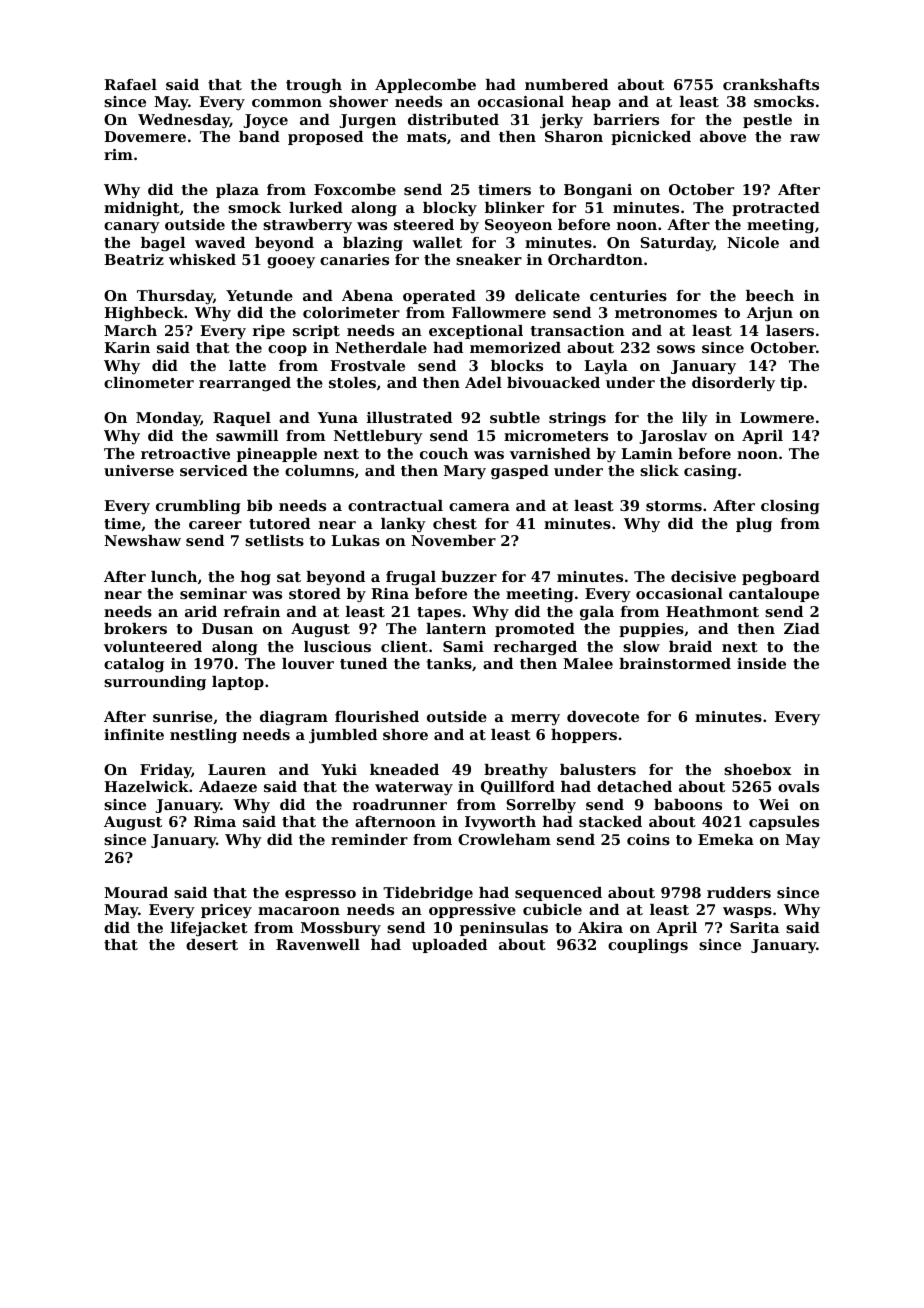 Image resolution: width=924 pixels, height=1308 pixels. What do you see at coordinates (723, 136) in the screenshot?
I see `above` at bounding box center [723, 136].
